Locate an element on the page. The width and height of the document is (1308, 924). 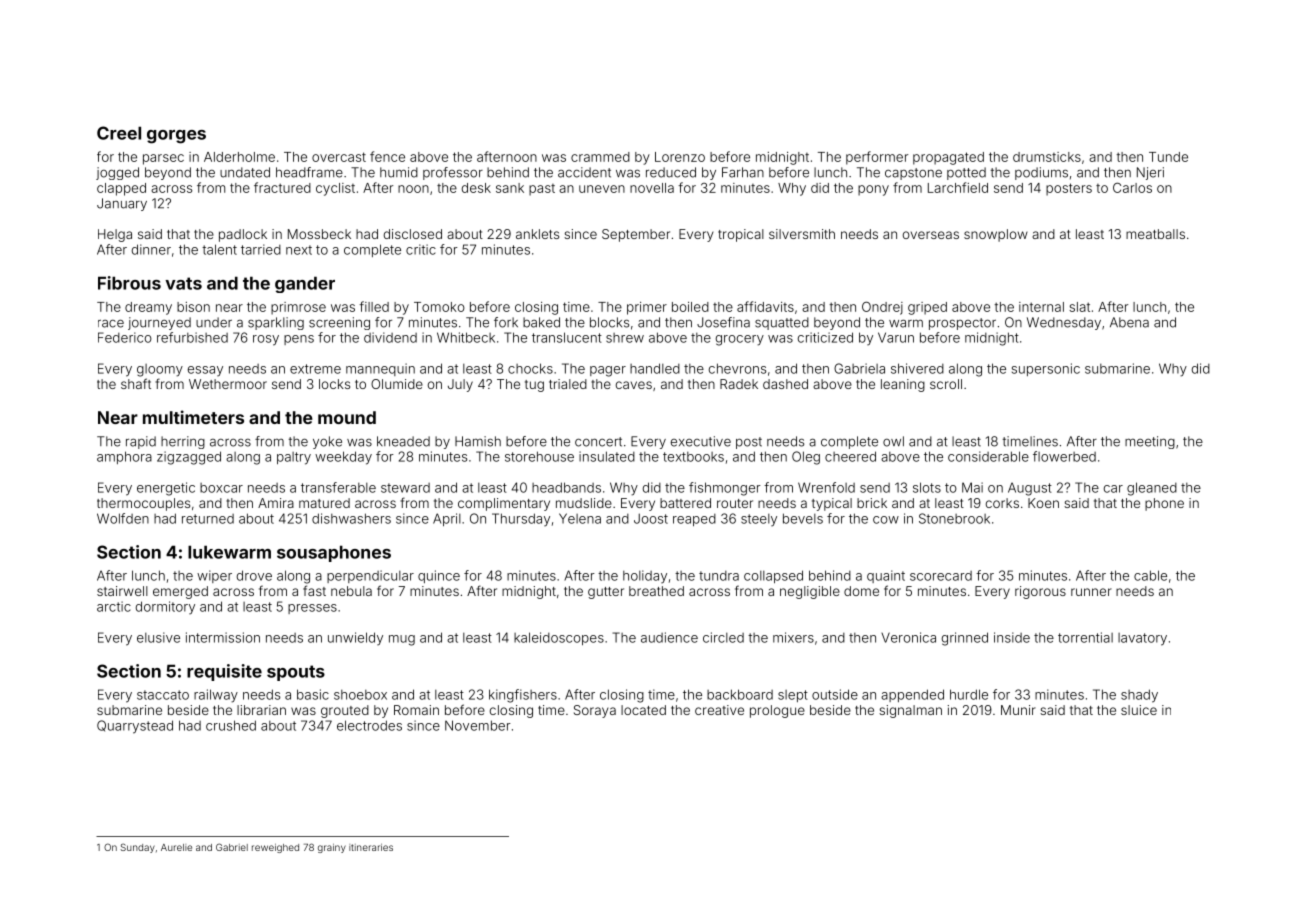
Creel is located at coordinates (119, 133).
